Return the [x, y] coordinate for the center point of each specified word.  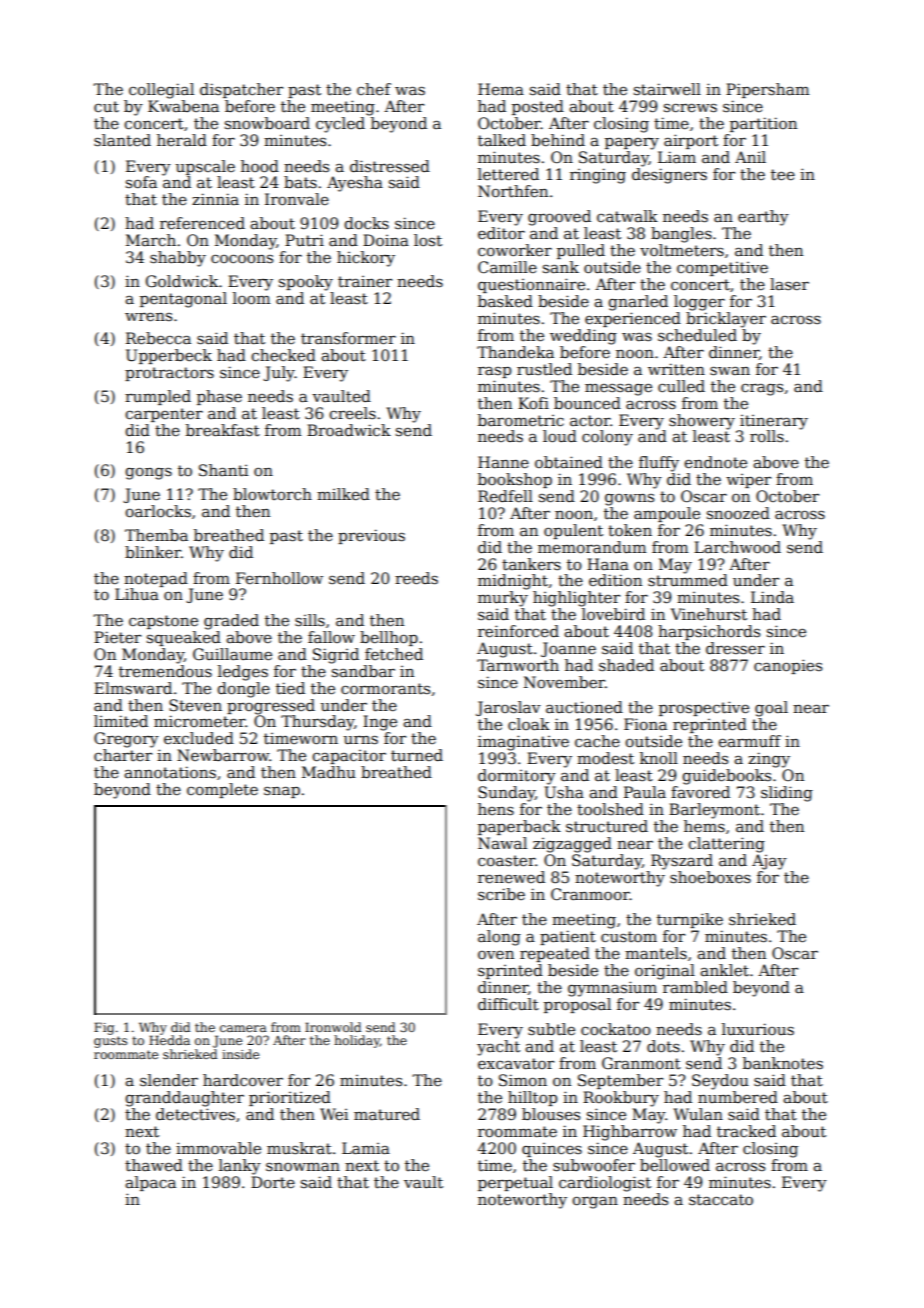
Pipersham [768, 90]
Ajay [769, 862]
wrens [148, 317]
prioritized [290, 1098]
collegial [161, 91]
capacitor [349, 757]
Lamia [366, 1148]
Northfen [513, 191]
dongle [243, 690]
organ [595, 1203]
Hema [501, 89]
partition [763, 124]
